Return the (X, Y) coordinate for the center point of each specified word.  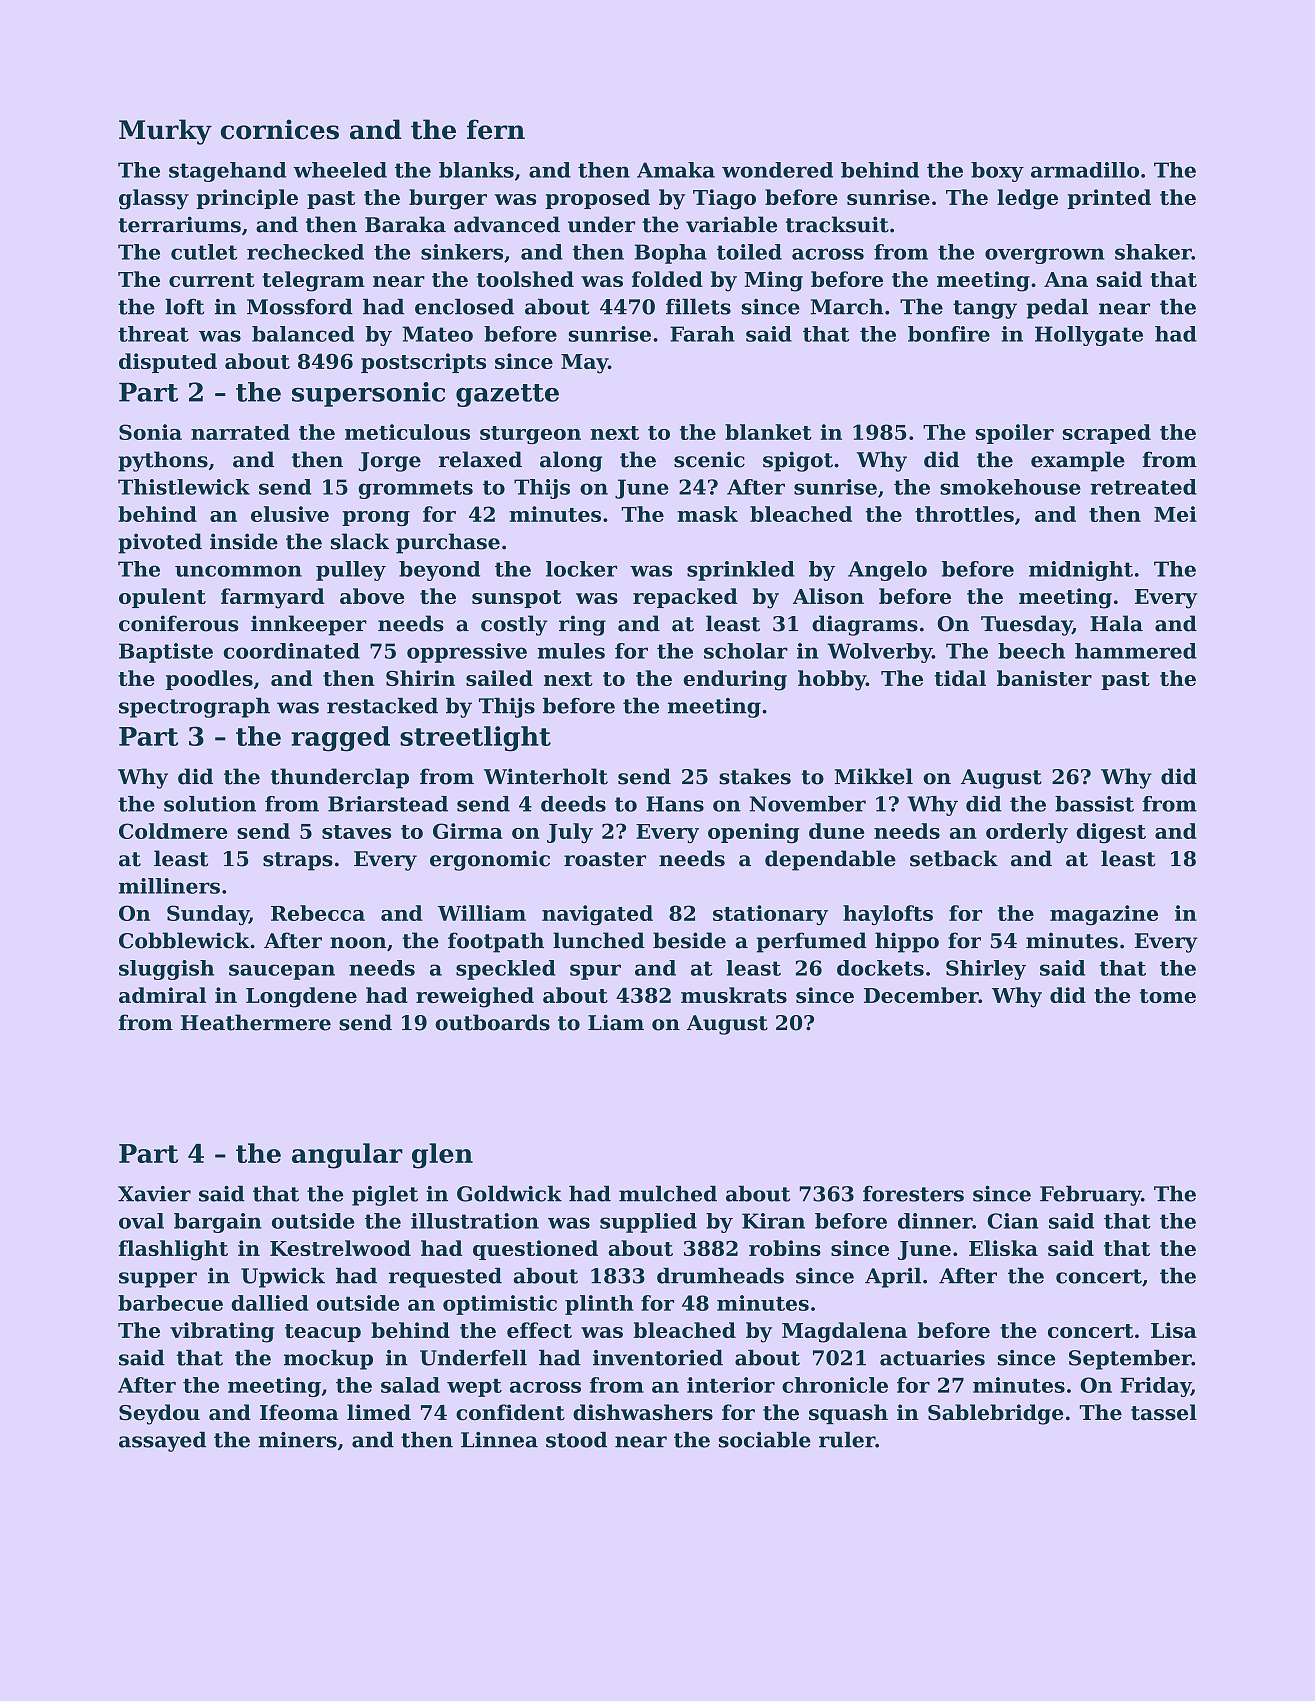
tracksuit (837, 224)
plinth (599, 1305)
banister (1044, 678)
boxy (997, 172)
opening (754, 833)
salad (410, 1385)
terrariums (179, 224)
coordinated (291, 651)
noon (358, 943)
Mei (1175, 514)
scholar (746, 651)
